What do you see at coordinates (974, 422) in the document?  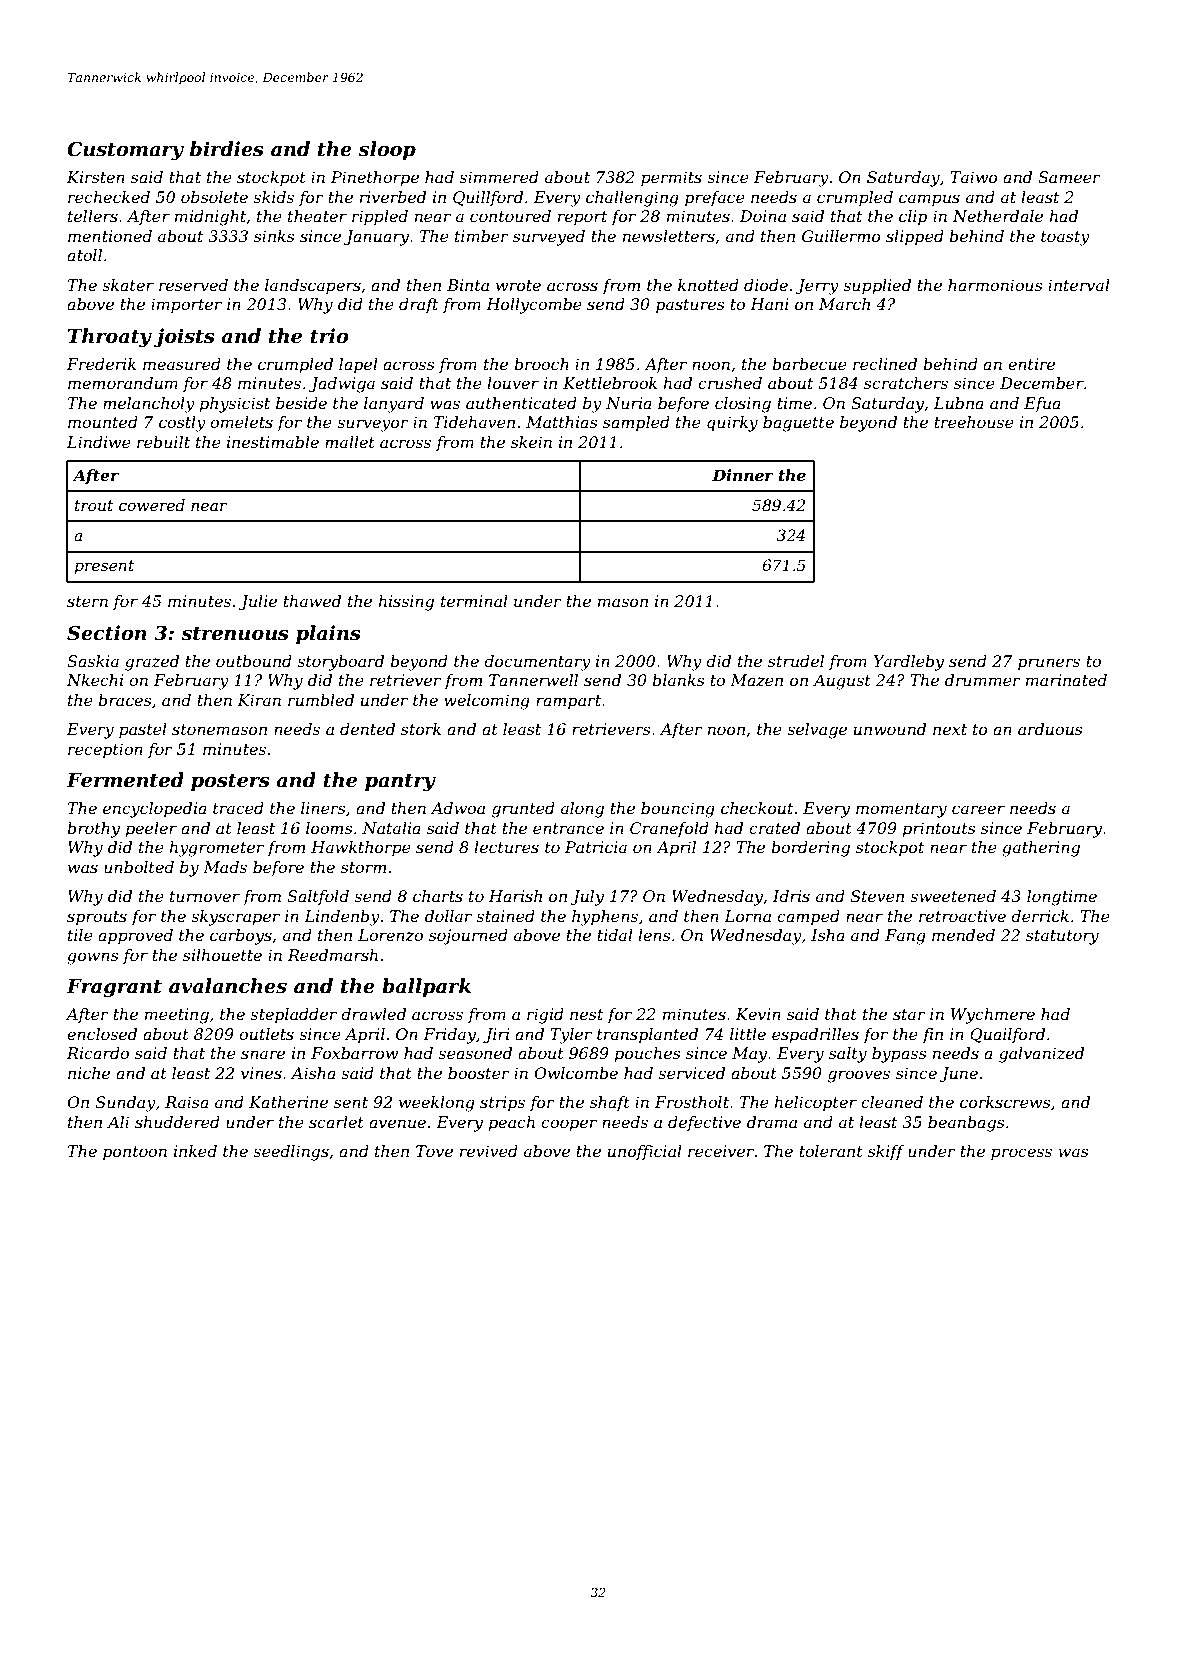 I see `treehouse` at bounding box center [974, 422].
